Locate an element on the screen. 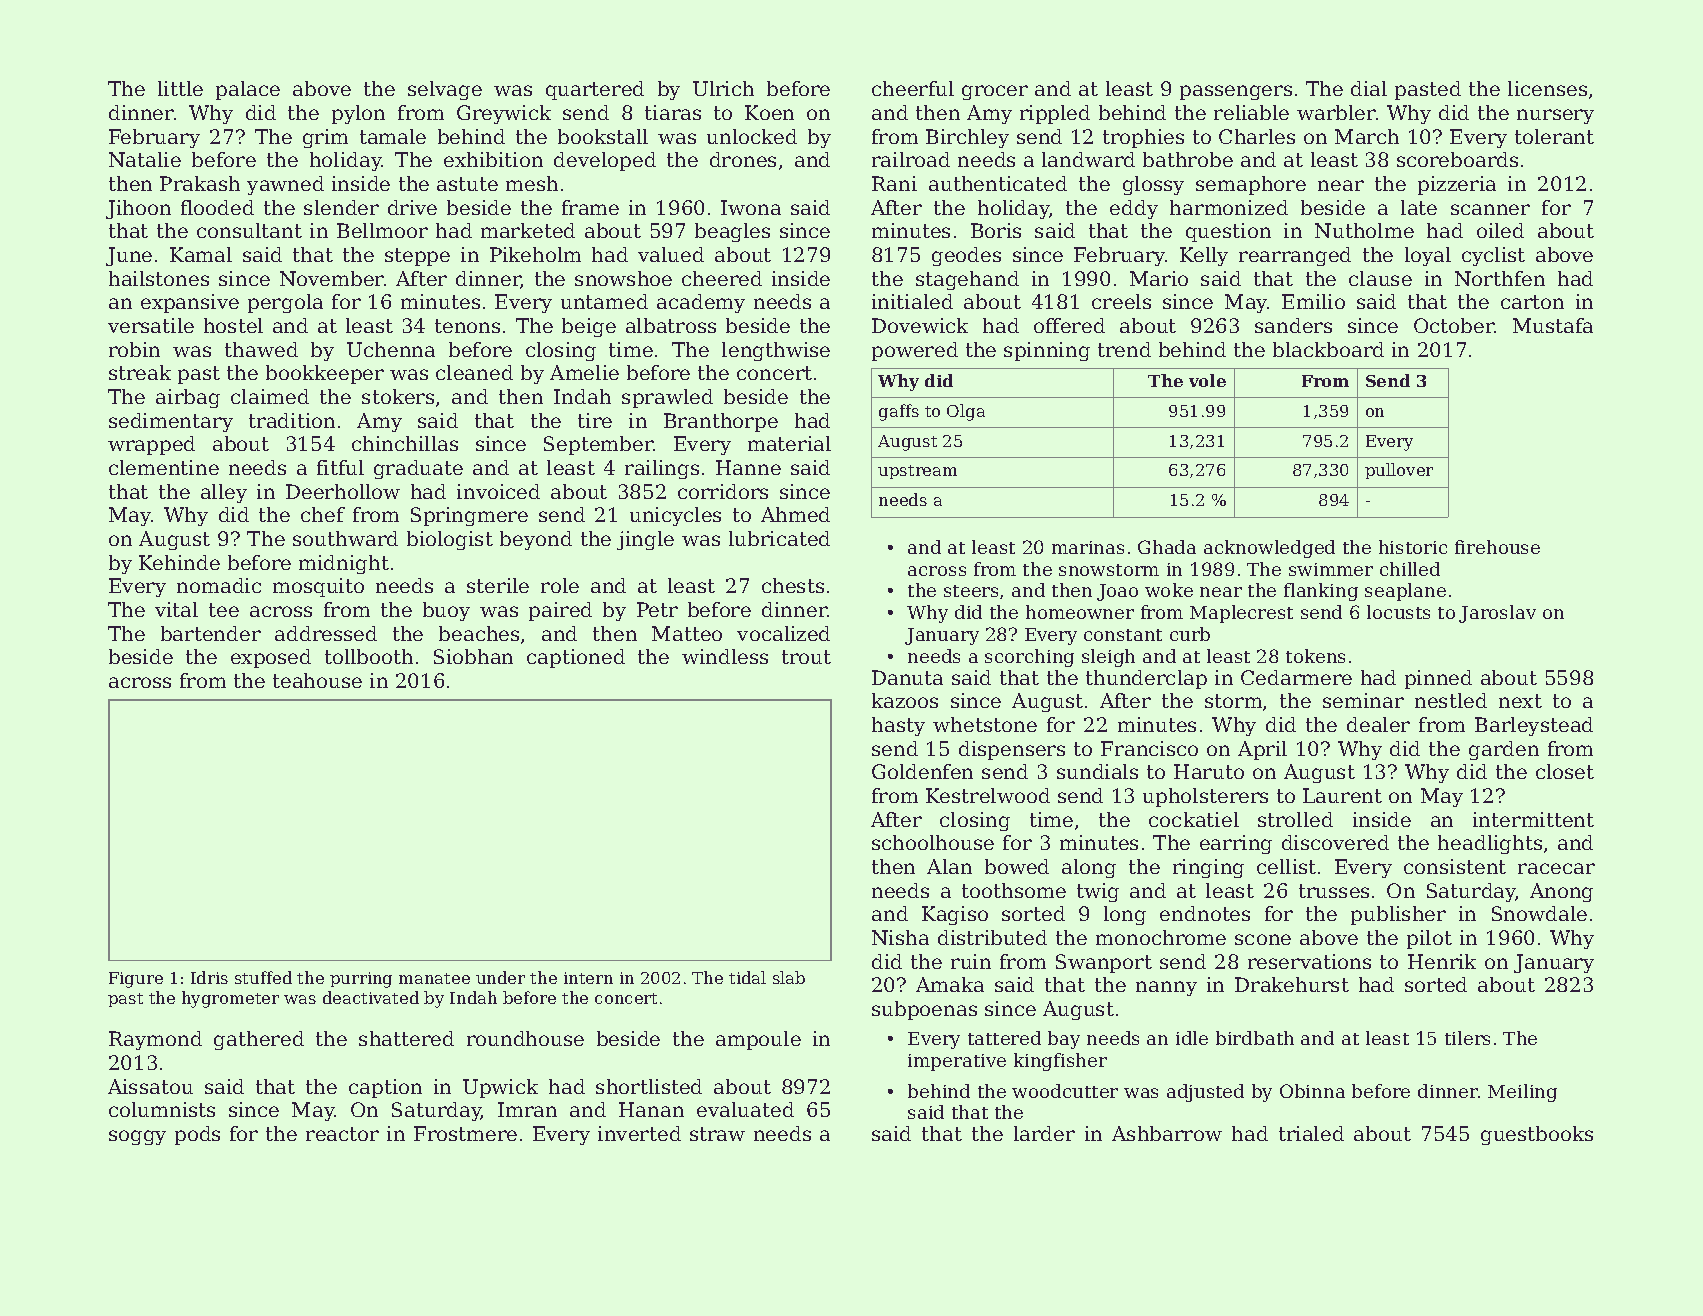  hasty is located at coordinates (898, 726).
